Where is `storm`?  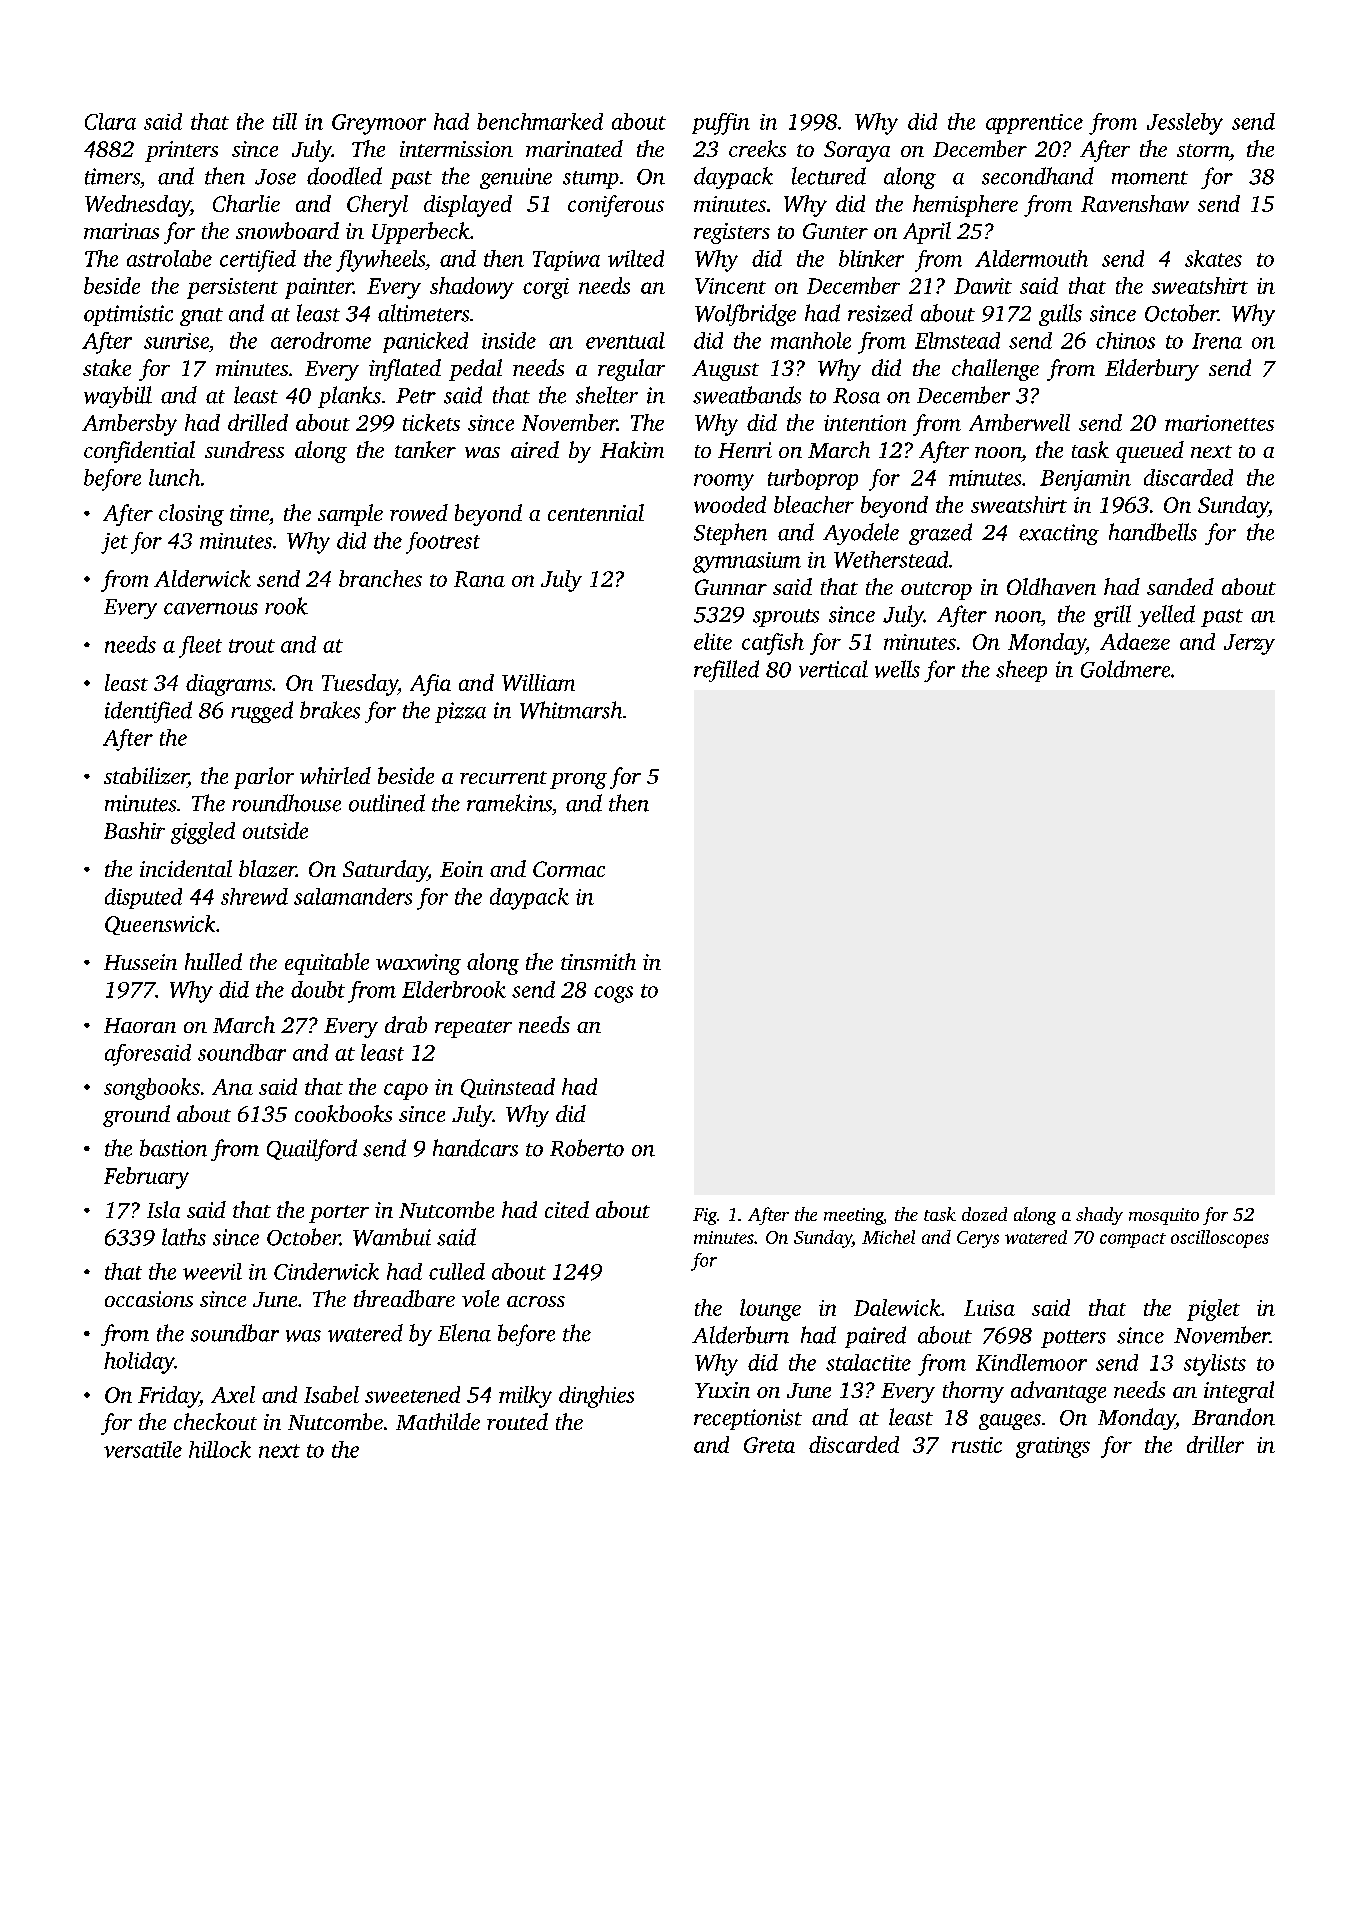 storm is located at coordinates (1203, 150).
